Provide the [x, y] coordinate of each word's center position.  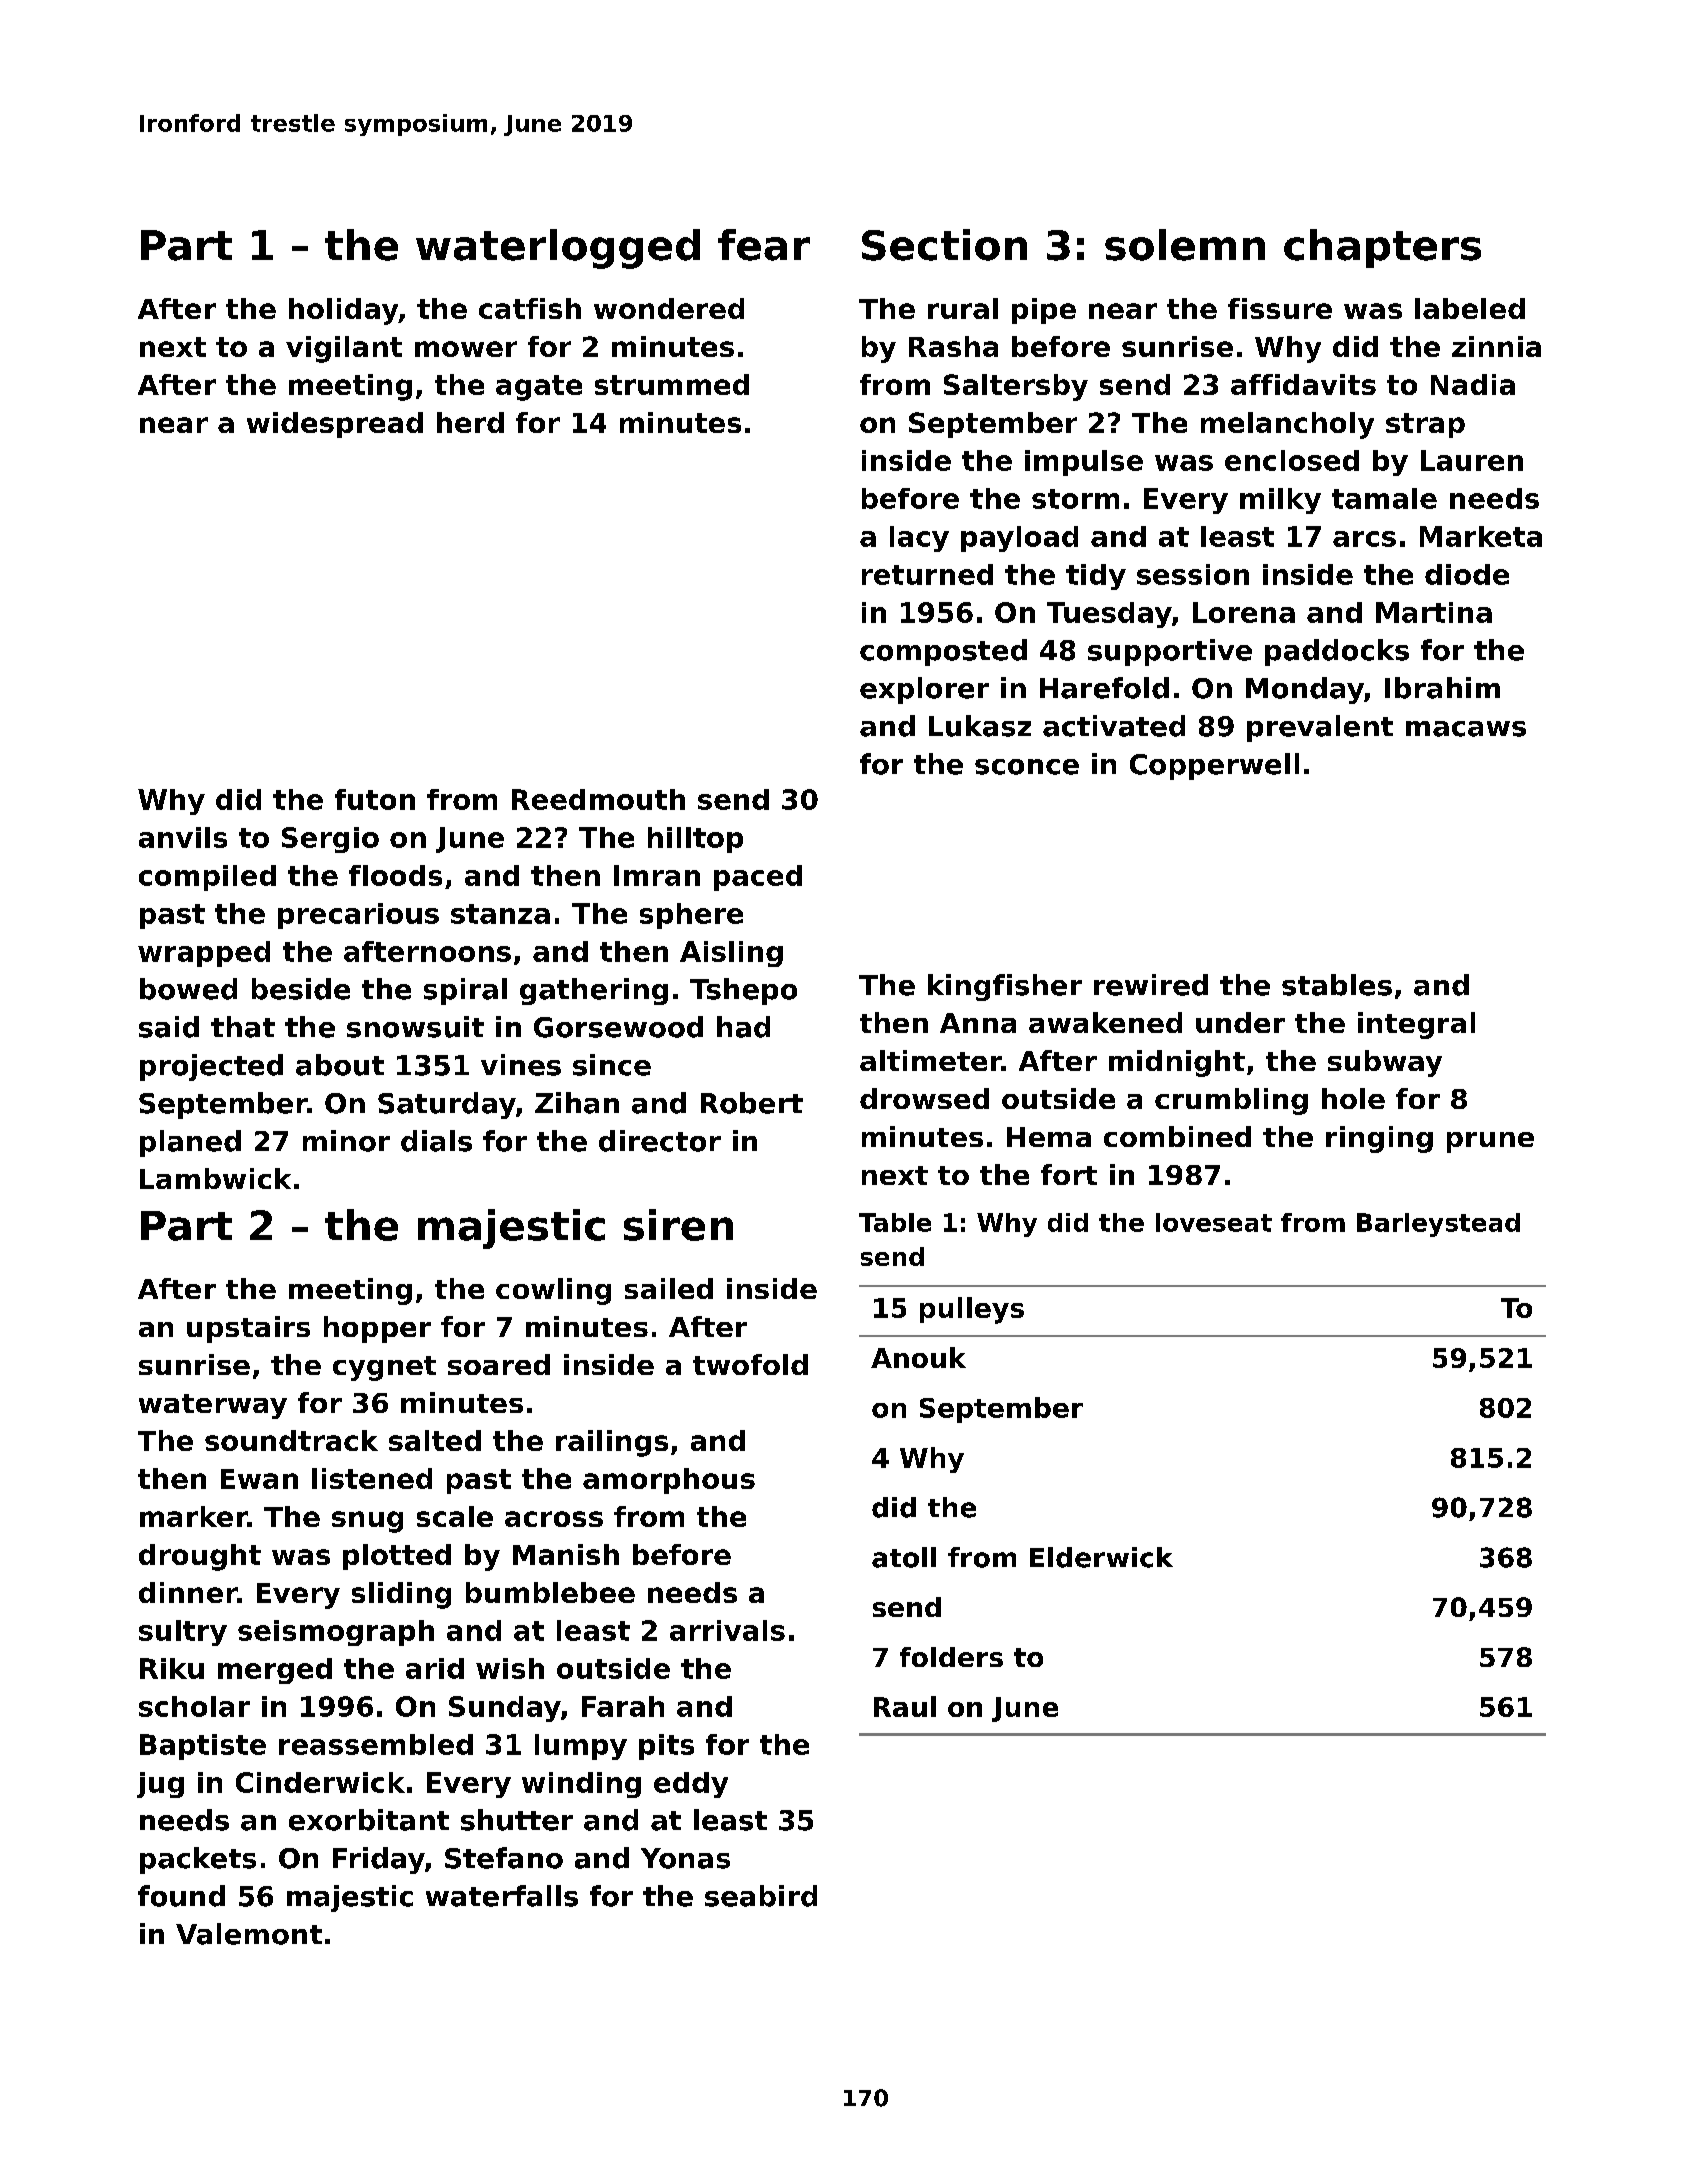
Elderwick [1101, 1557]
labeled [1470, 308]
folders [951, 1657]
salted [435, 1440]
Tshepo [743, 991]
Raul [905, 1706]
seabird [761, 1896]
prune [1490, 1142]
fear [764, 245]
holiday [343, 311]
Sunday [505, 1709]
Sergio [330, 840]
